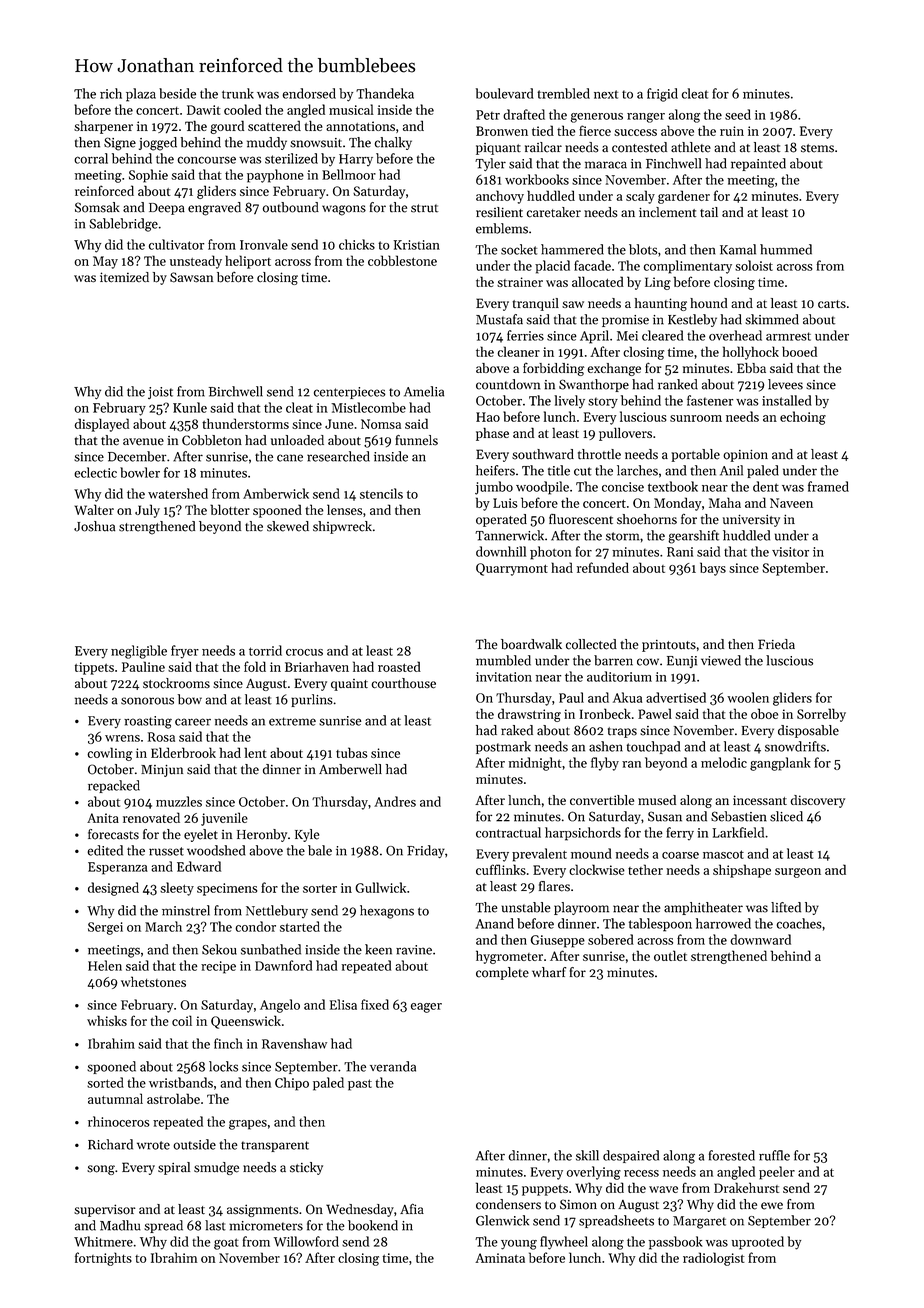 Image resolution: width=924 pixels, height=1308 pixels. Describe the element at coordinates (563, 93) in the screenshot. I see `trembled` at that location.
